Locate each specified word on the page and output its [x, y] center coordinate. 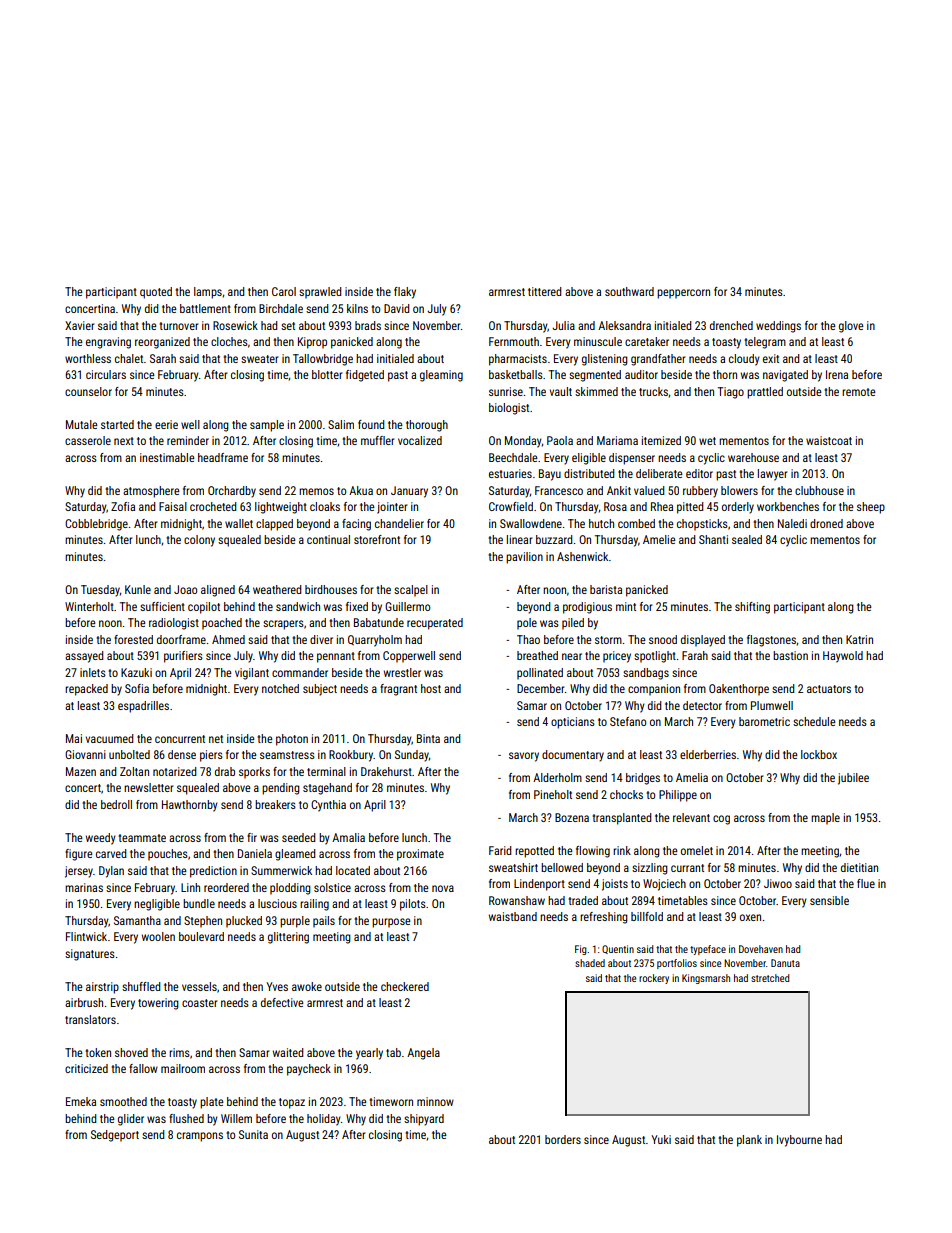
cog [721, 820]
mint [626, 606]
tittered [544, 291]
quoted [156, 293]
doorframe [181, 639]
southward [629, 291]
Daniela [255, 853]
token [98, 1052]
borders [563, 1139]
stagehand [327, 789]
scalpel [411, 591]
